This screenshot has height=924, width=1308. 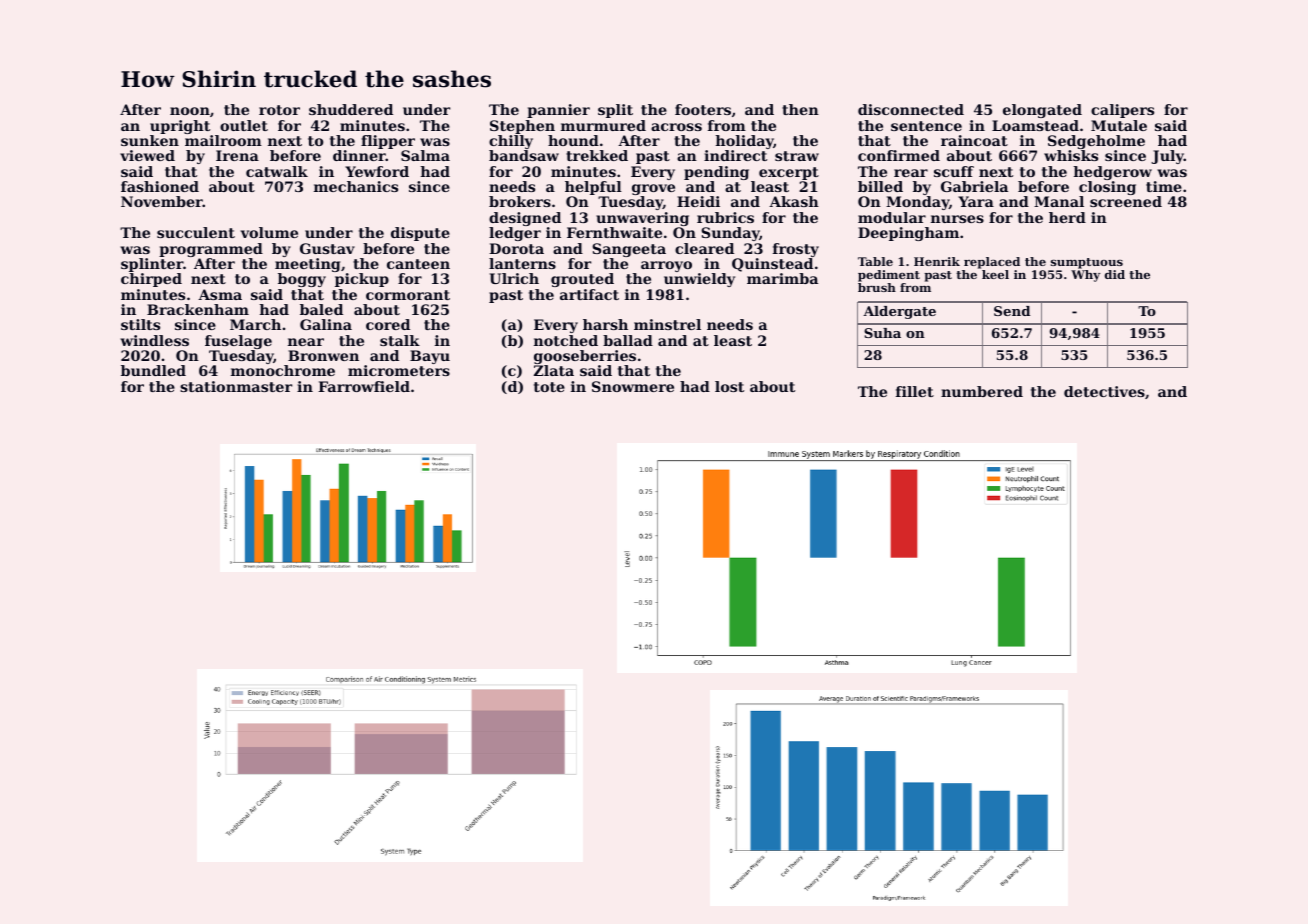 I want to click on Send, so click(x=1012, y=311).
